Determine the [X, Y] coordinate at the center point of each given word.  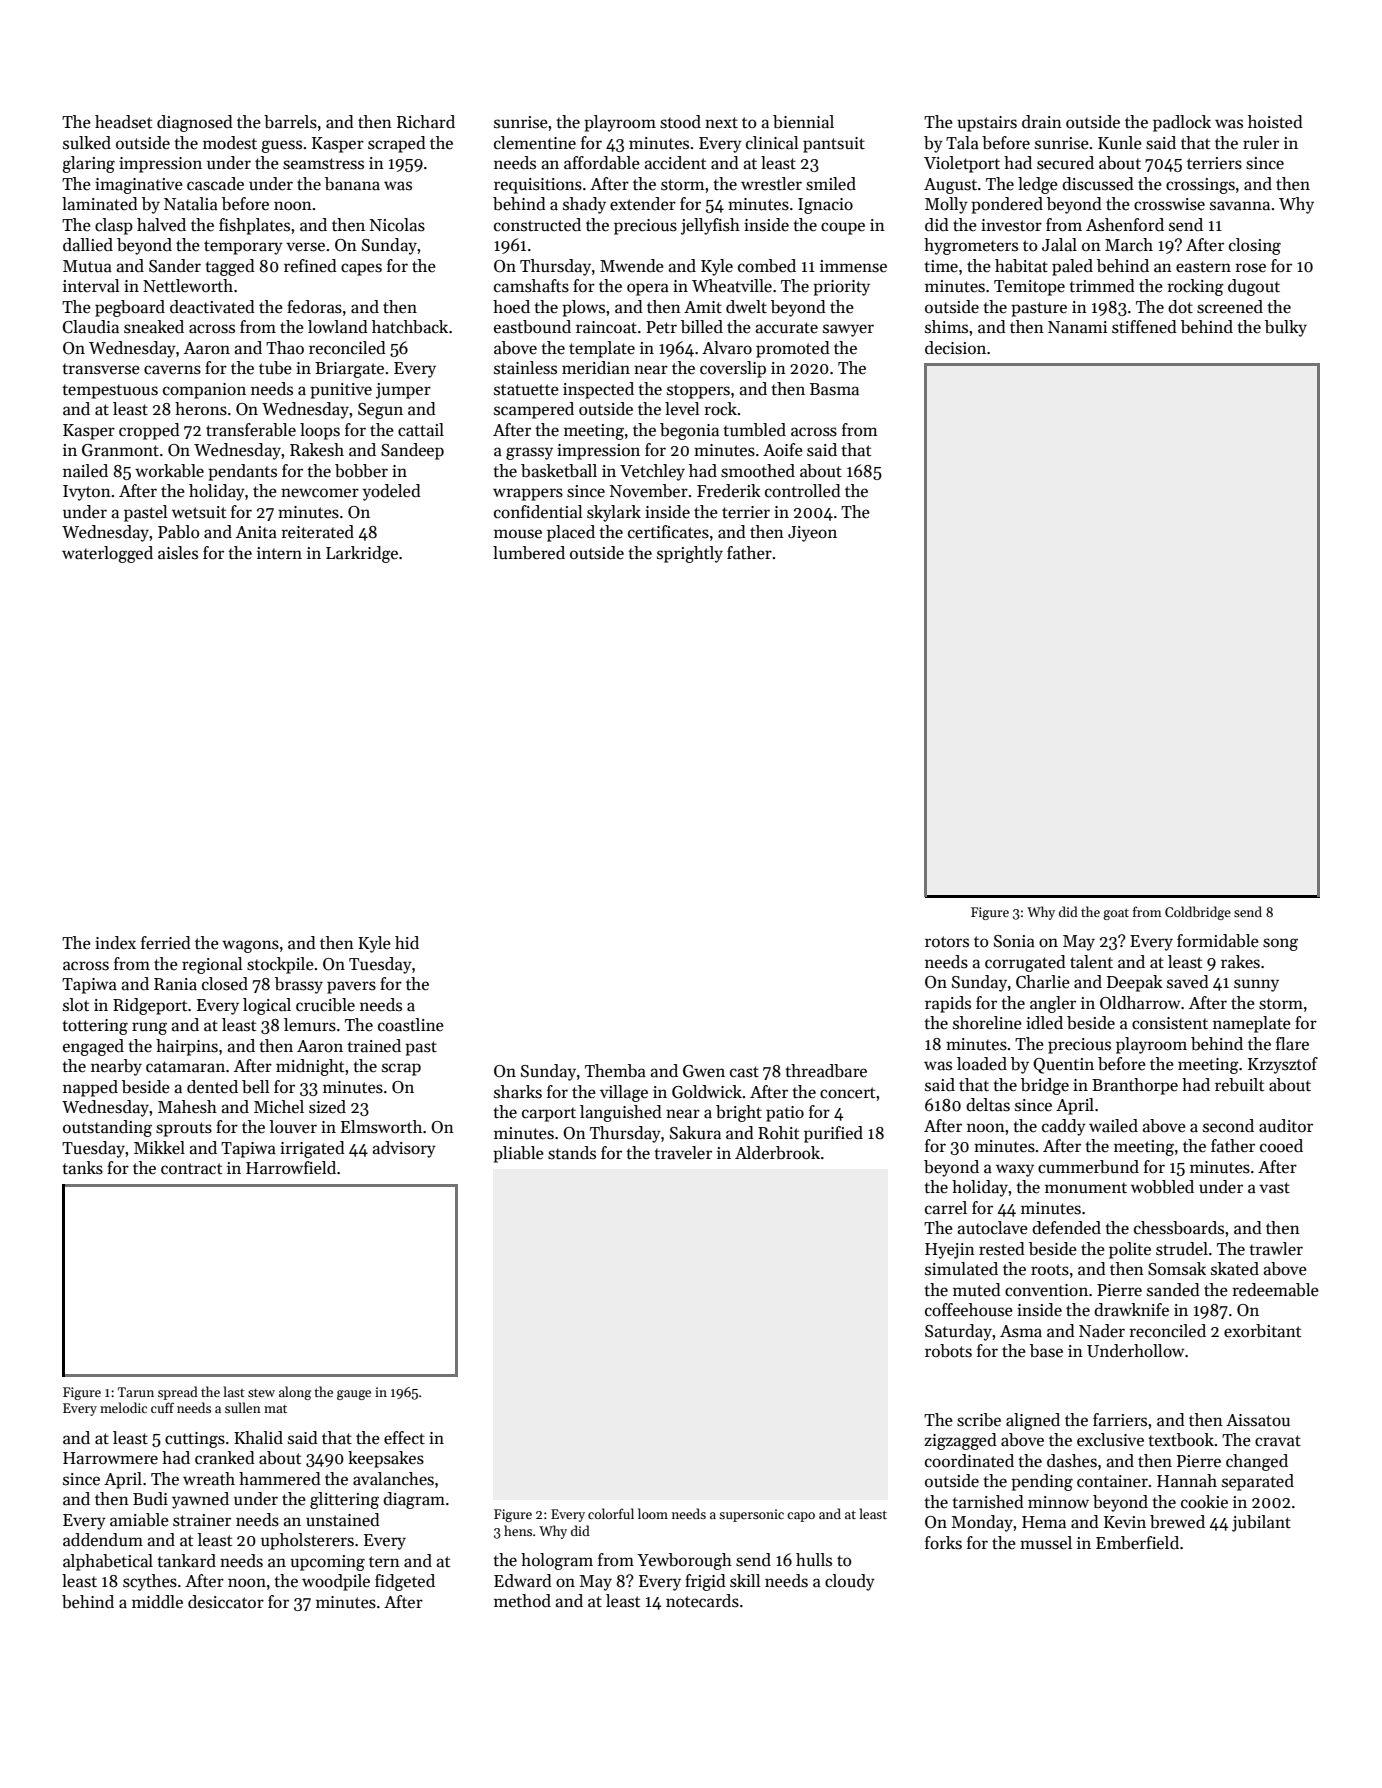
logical [267, 1006]
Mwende [632, 266]
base [1046, 1351]
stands [572, 1153]
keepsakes [386, 1459]
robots [948, 1351]
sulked [87, 143]
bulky [1286, 328]
